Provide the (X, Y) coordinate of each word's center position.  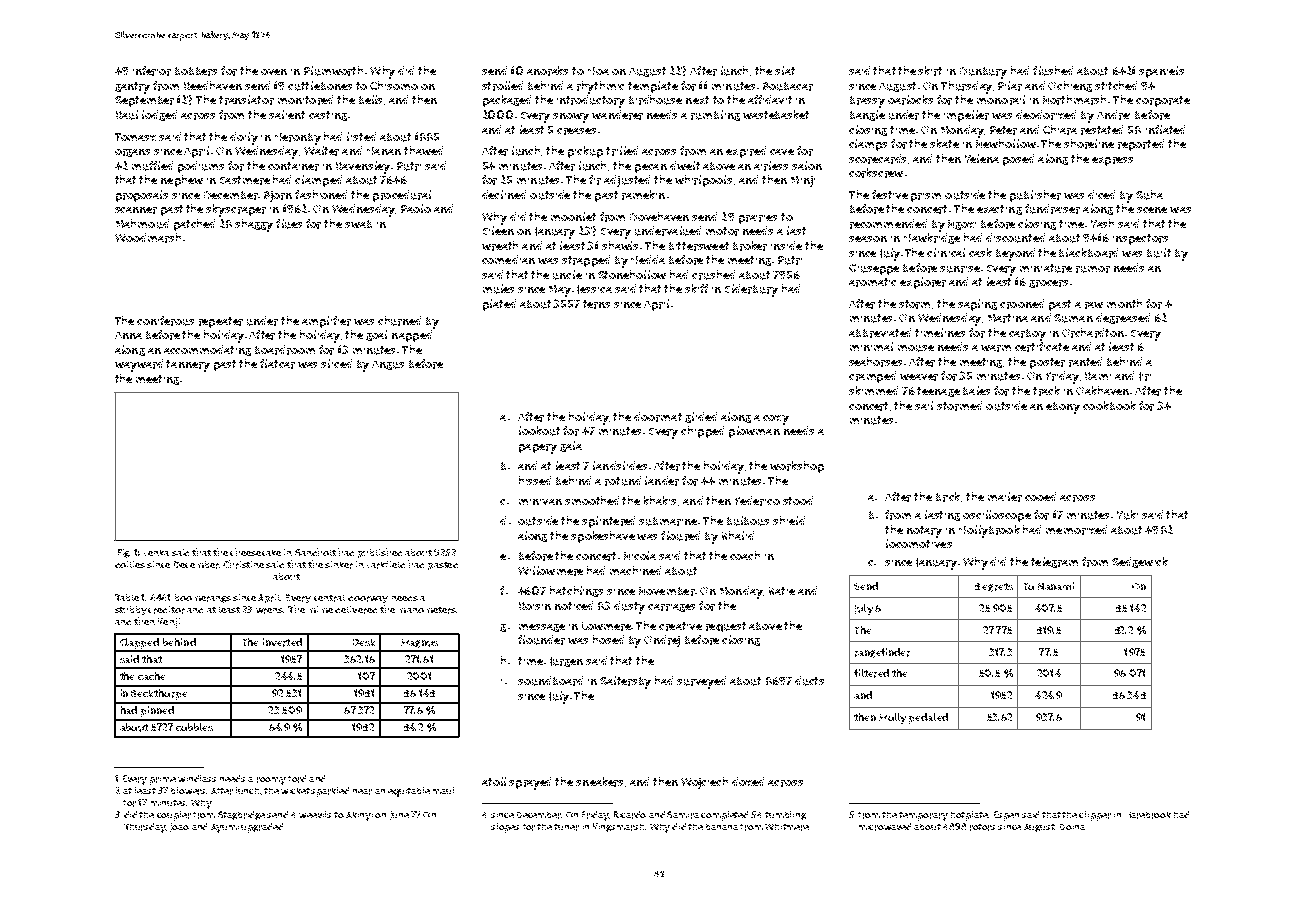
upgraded (262, 828)
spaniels (1161, 72)
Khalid (738, 535)
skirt (930, 71)
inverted (282, 642)
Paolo (416, 208)
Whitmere (787, 827)
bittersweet (699, 246)
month (1124, 303)
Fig (124, 553)
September (144, 101)
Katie (782, 591)
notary (924, 532)
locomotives (919, 543)
